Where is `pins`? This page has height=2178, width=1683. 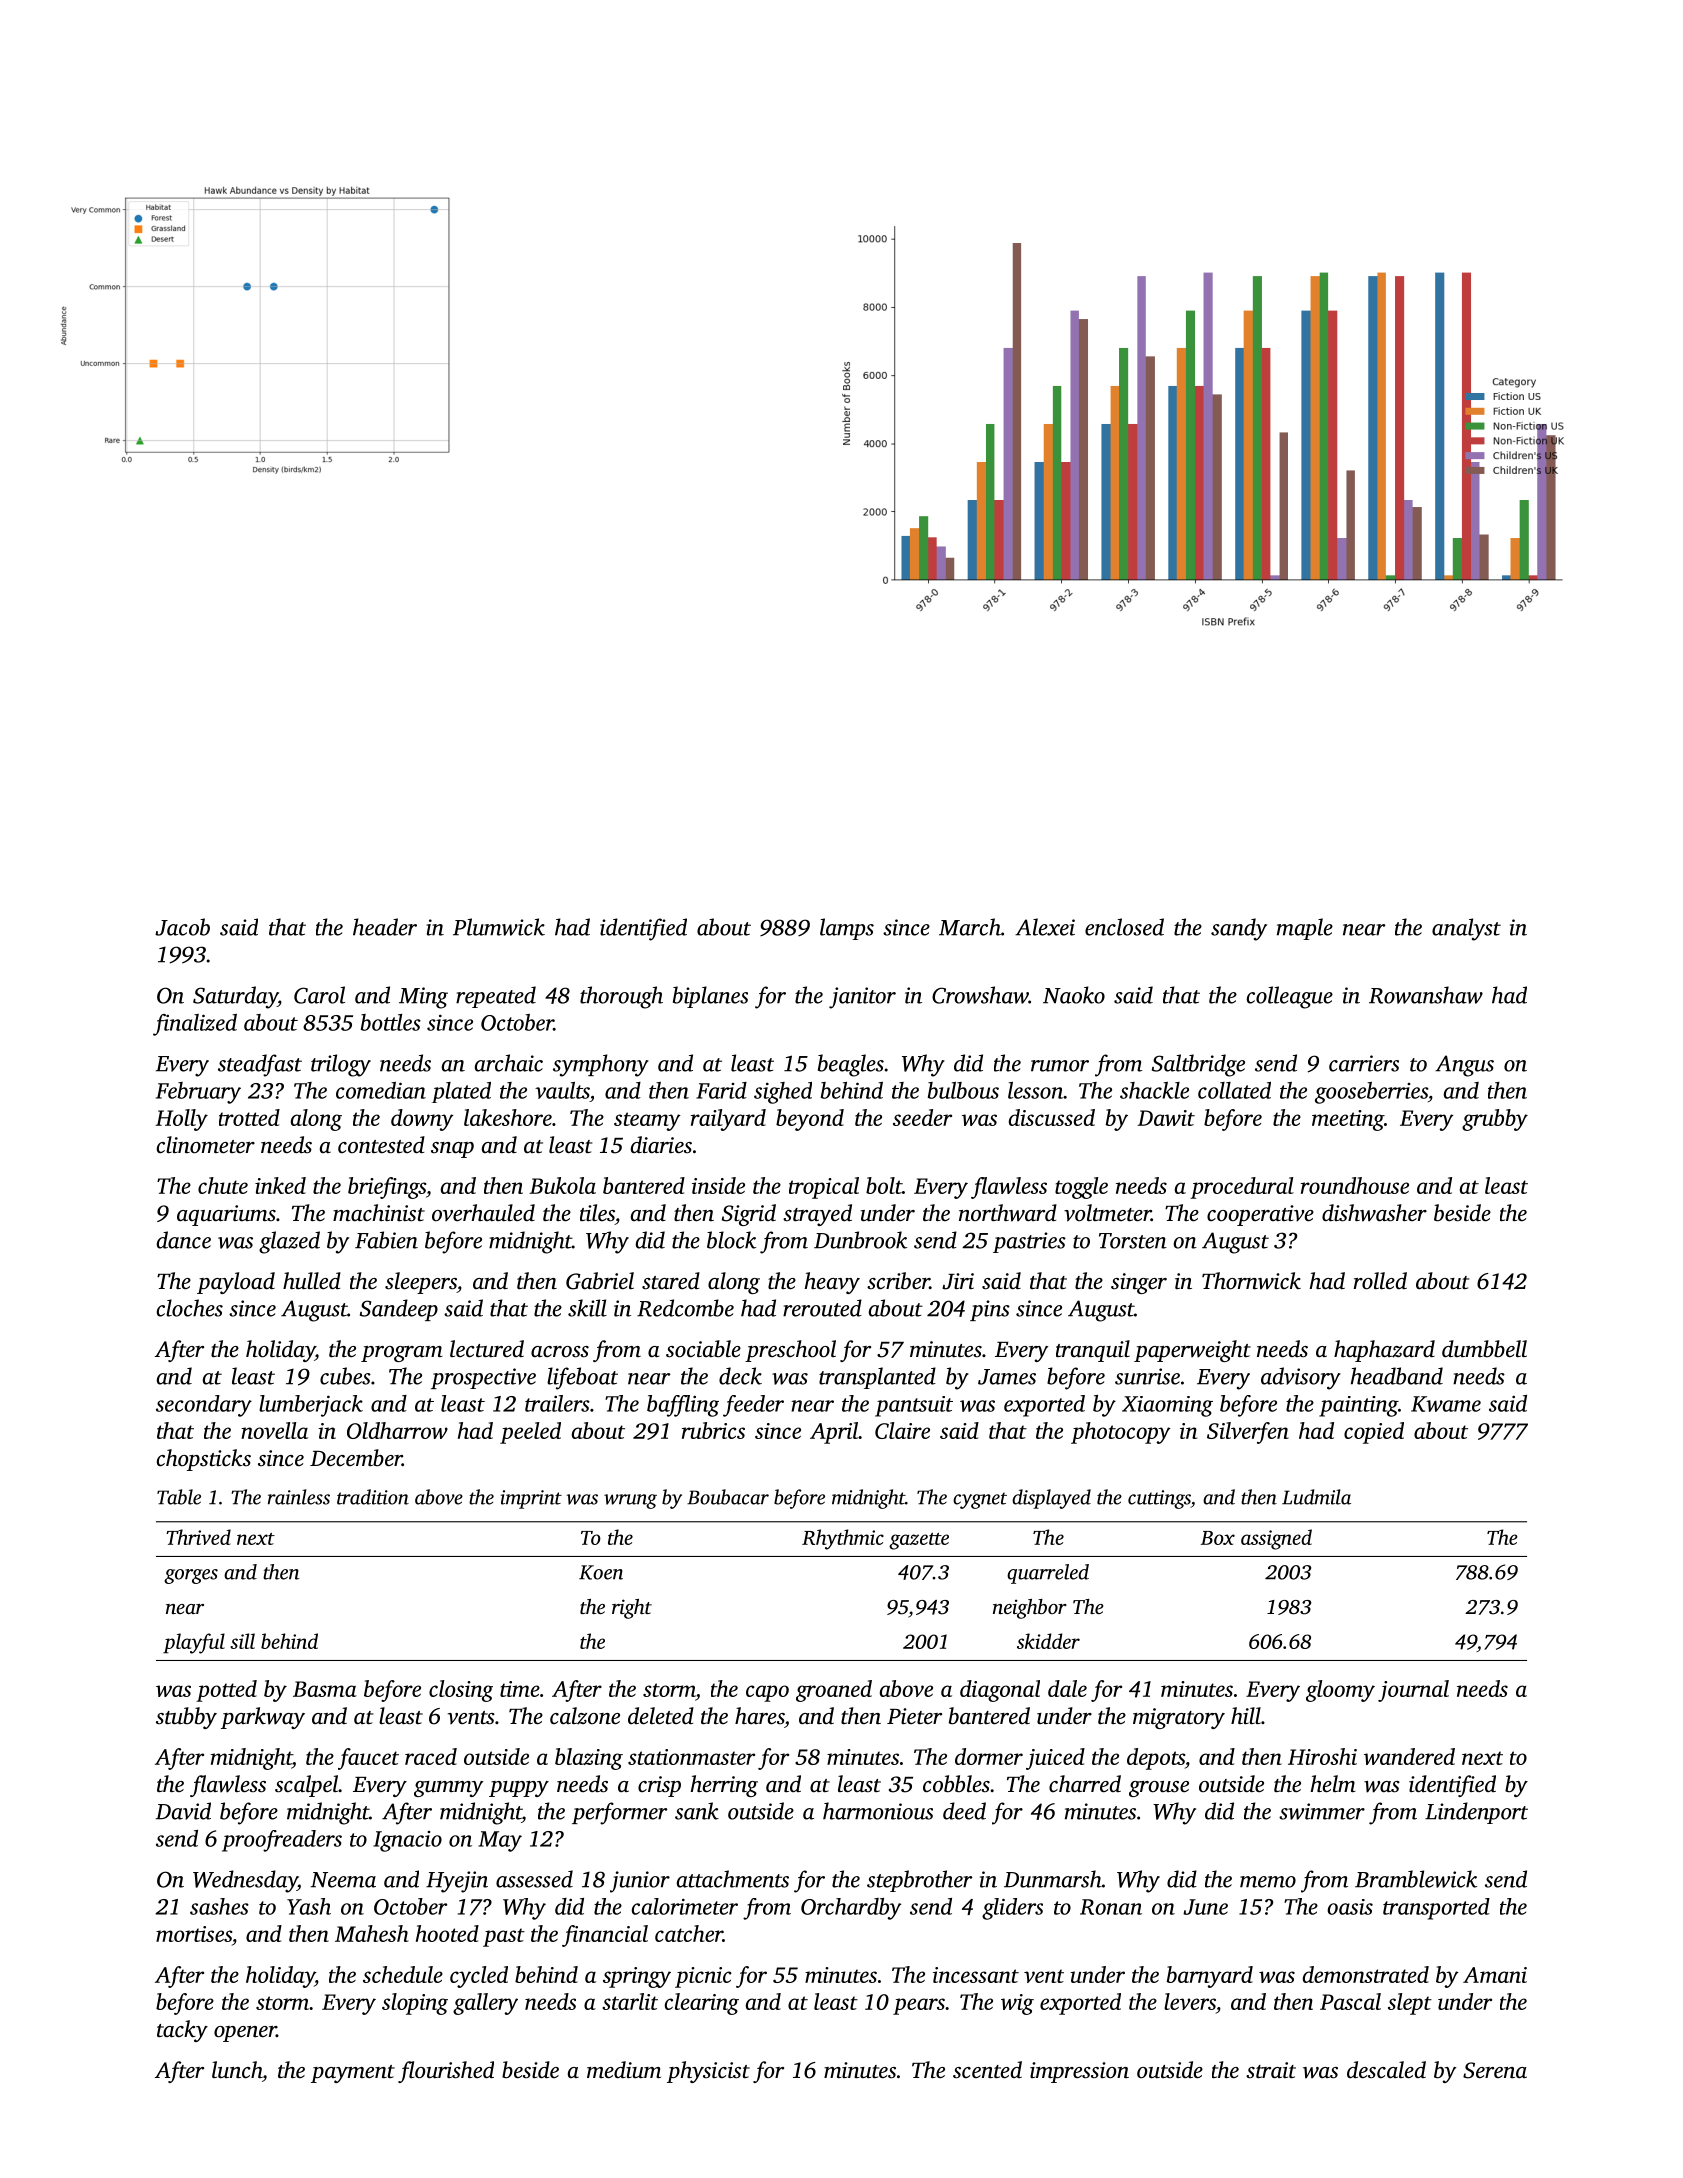
pins is located at coordinates (990, 1310).
